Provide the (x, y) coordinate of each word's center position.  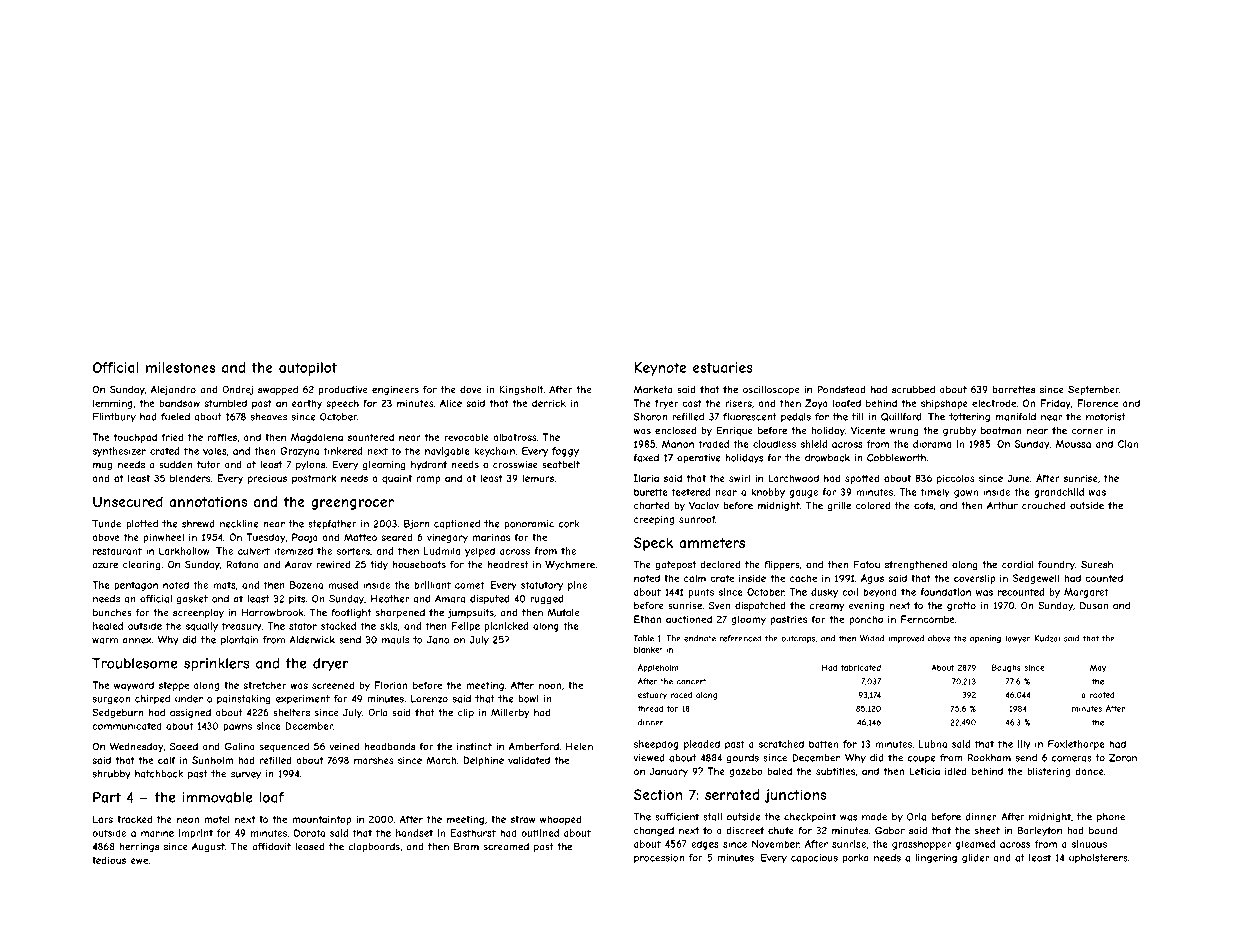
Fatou (867, 564)
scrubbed (913, 390)
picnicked (506, 627)
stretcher (264, 685)
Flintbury (114, 418)
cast (692, 403)
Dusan (1094, 606)
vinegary (447, 538)
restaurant (117, 551)
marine (157, 833)
